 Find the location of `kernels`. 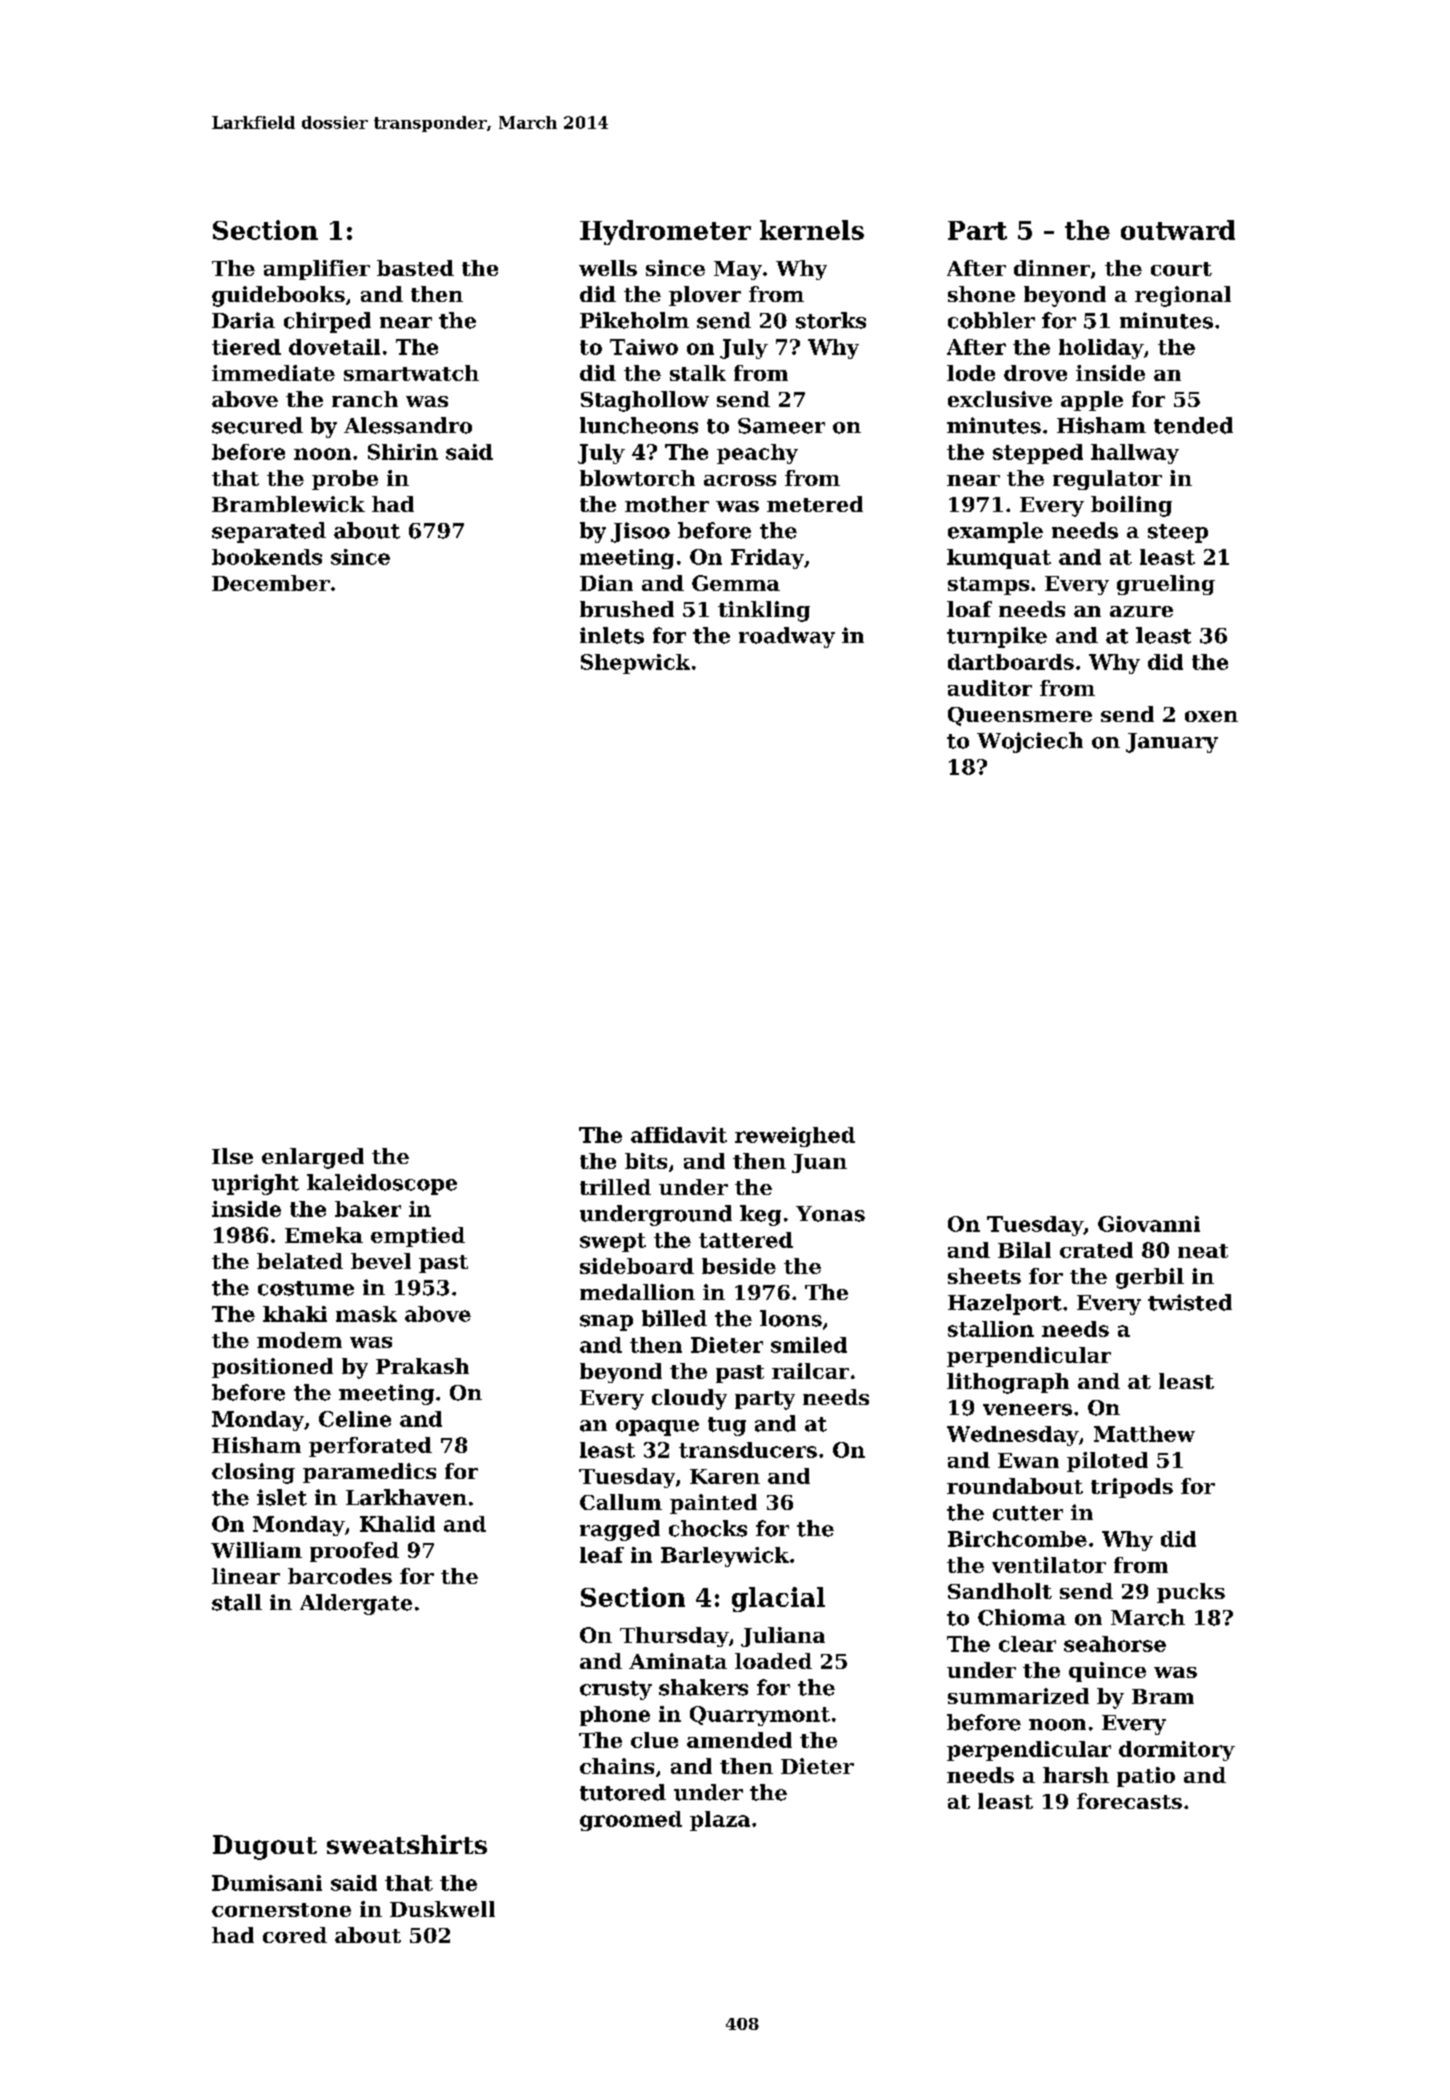

kernels is located at coordinates (812, 230).
